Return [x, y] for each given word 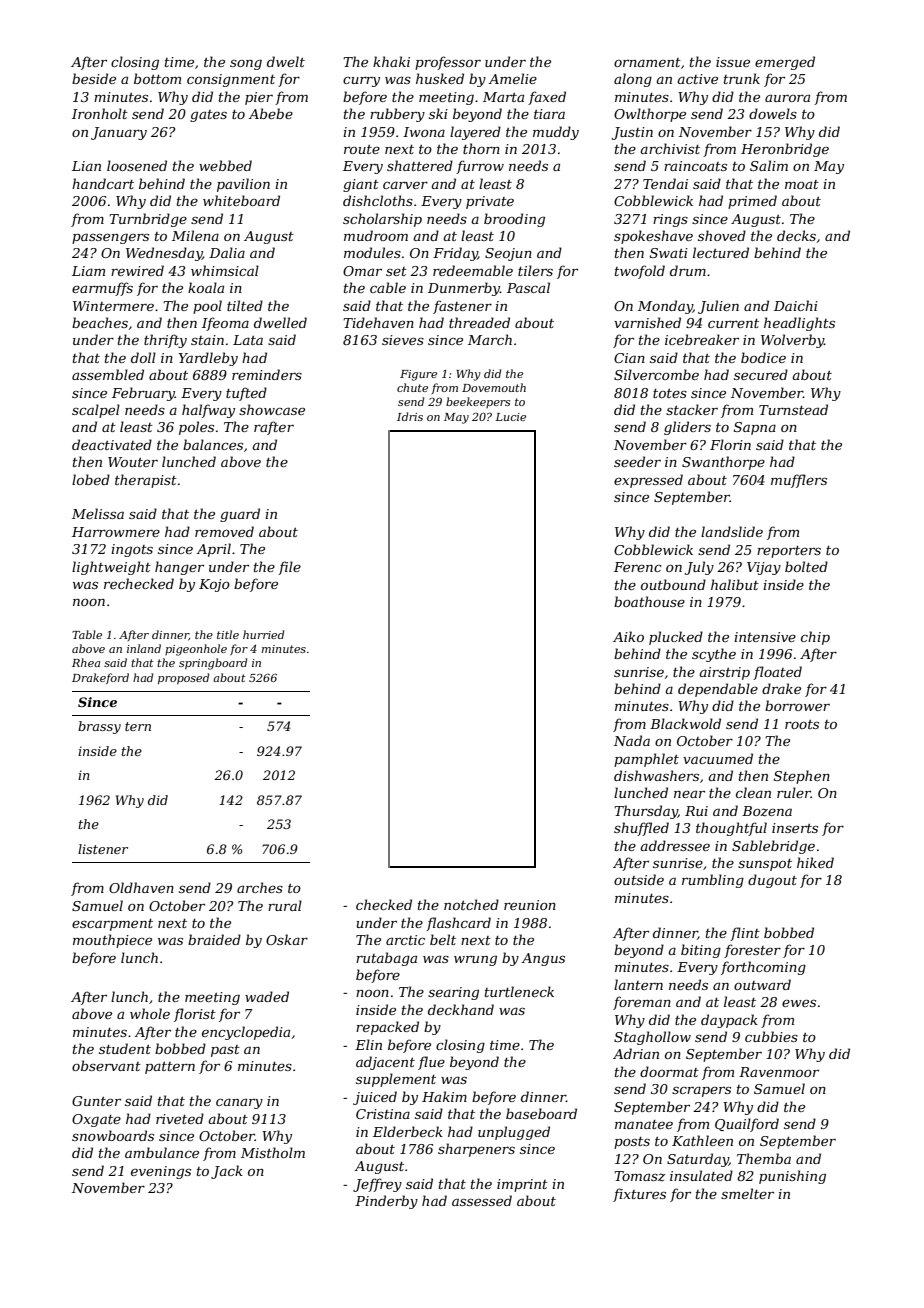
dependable [718, 690]
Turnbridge [148, 220]
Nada [632, 740]
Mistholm [273, 1152]
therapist [146, 481]
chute [412, 387]
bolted [806, 566]
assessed [482, 1200]
